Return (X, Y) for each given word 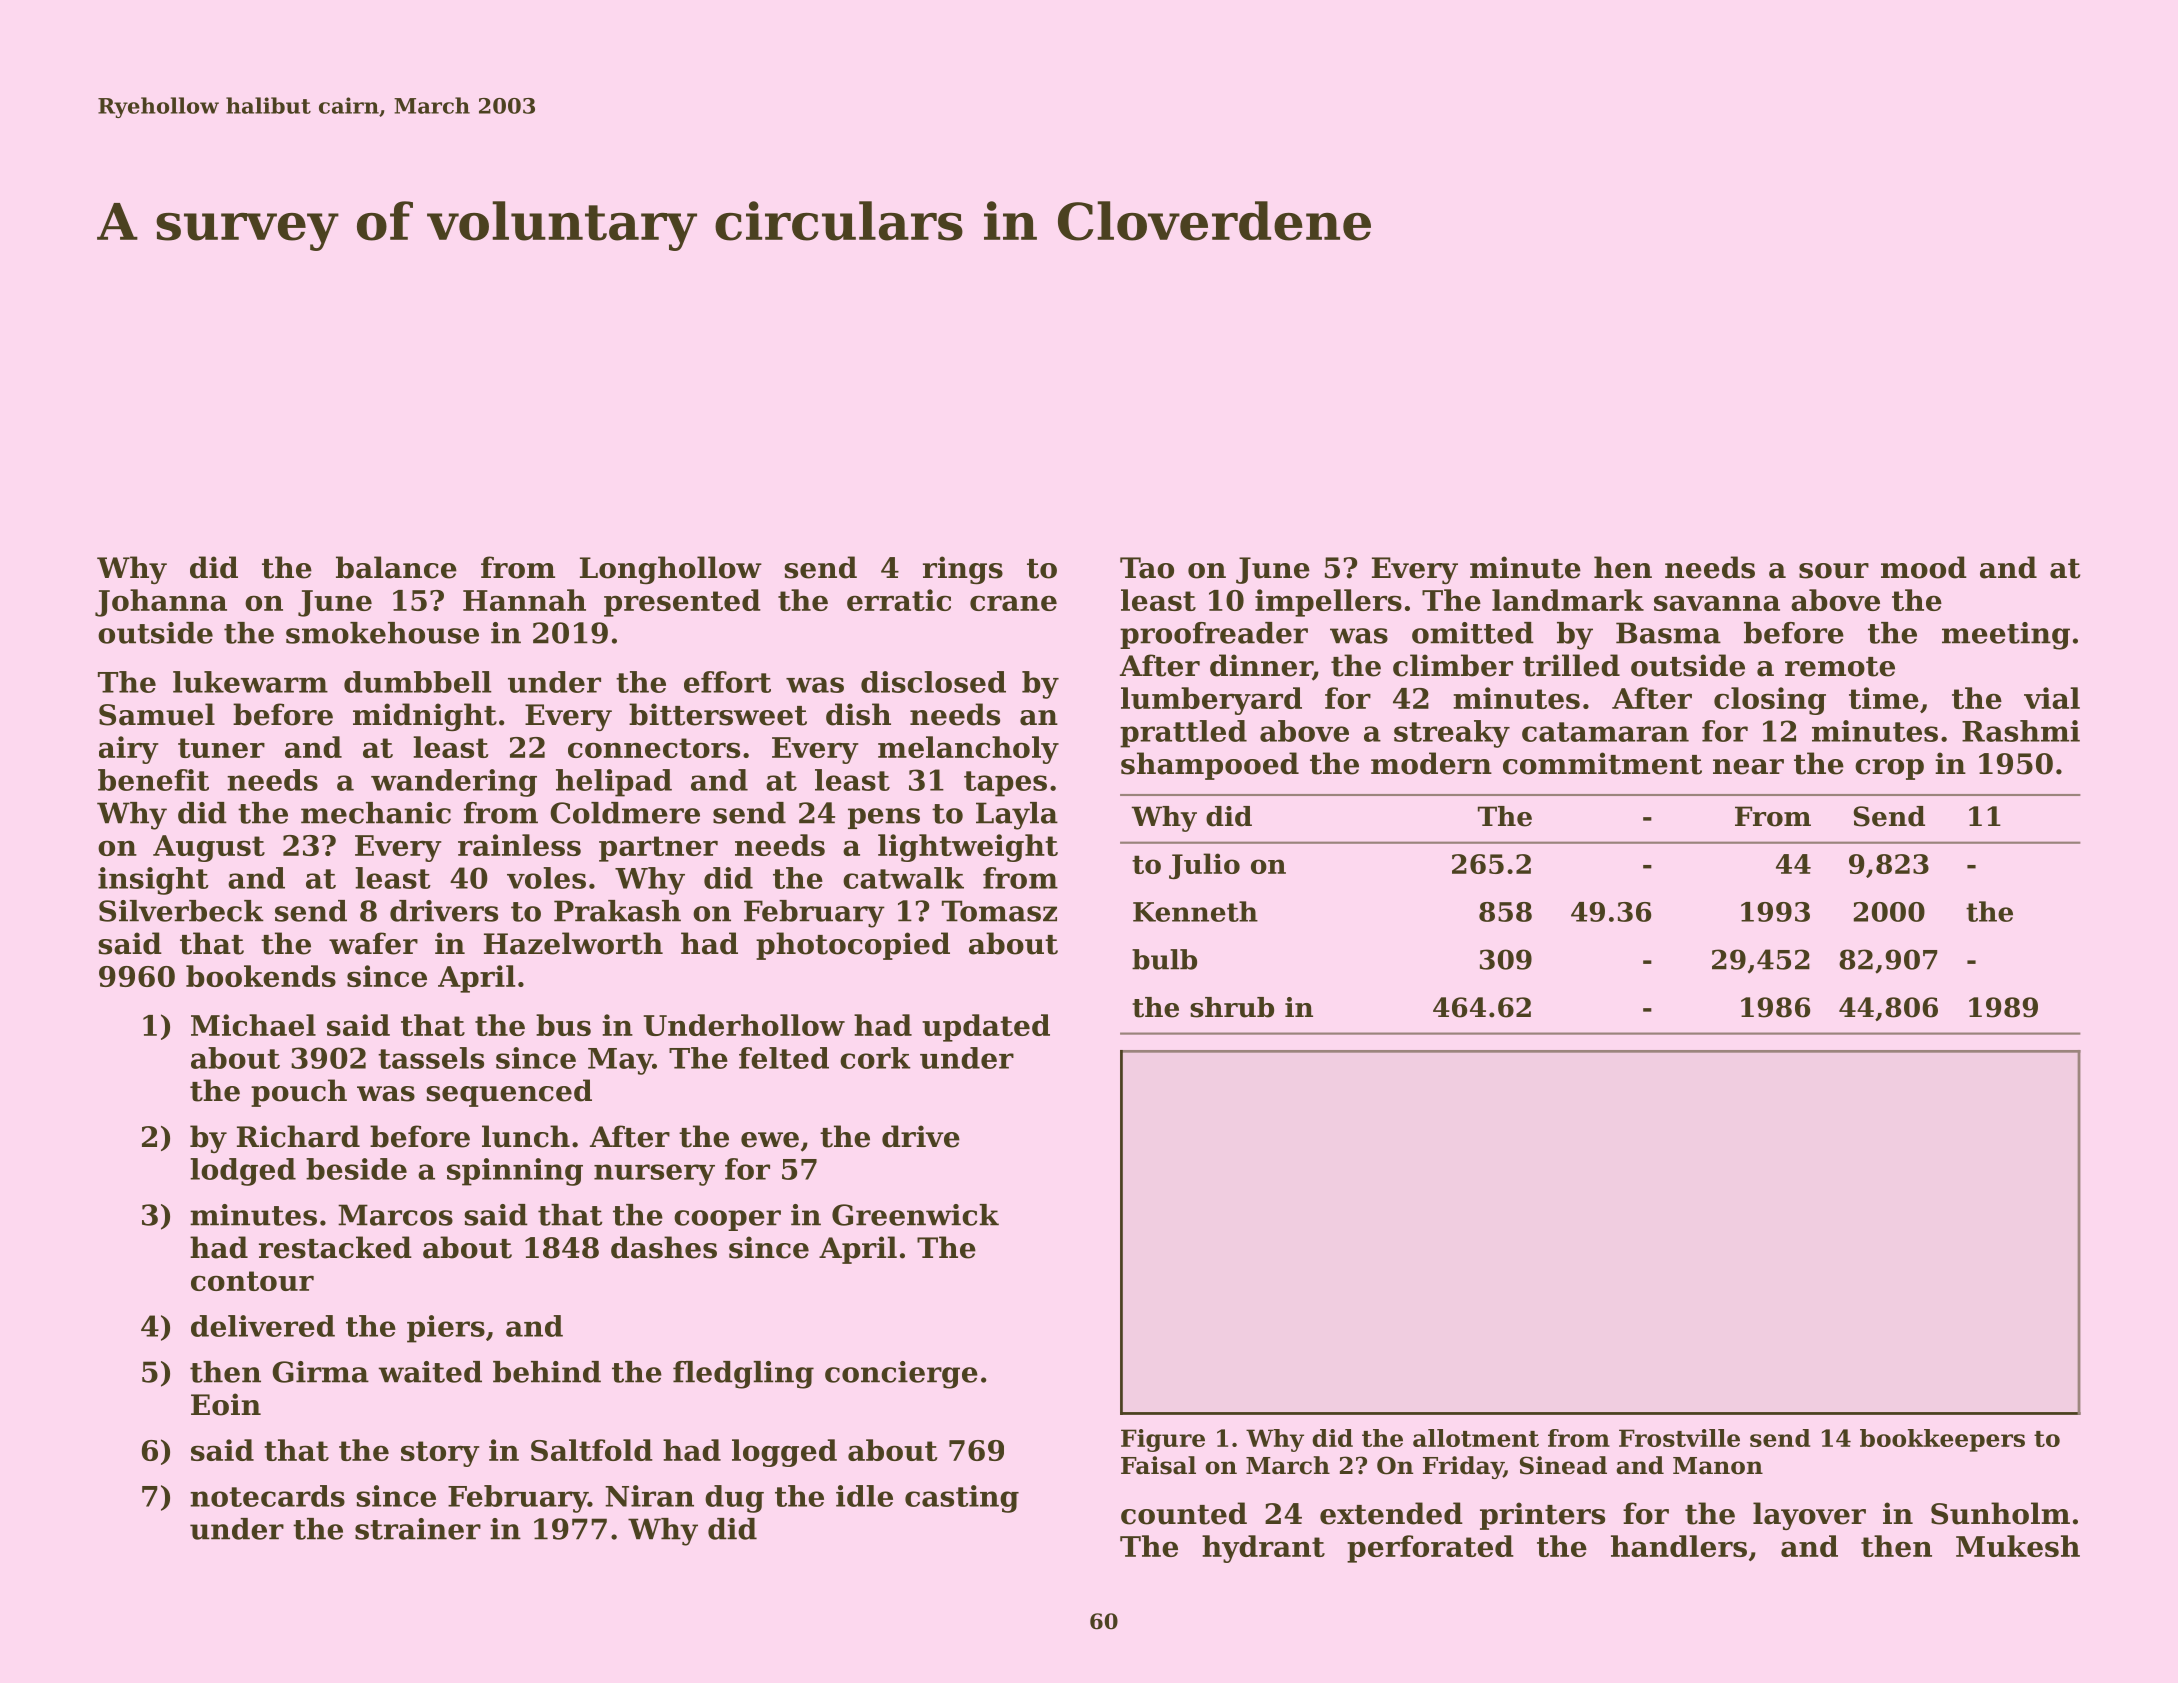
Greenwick (915, 1215)
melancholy (968, 750)
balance (396, 567)
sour (1834, 571)
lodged (243, 1172)
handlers (1679, 1546)
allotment (1476, 1438)
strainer (418, 1529)
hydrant (1263, 1549)
